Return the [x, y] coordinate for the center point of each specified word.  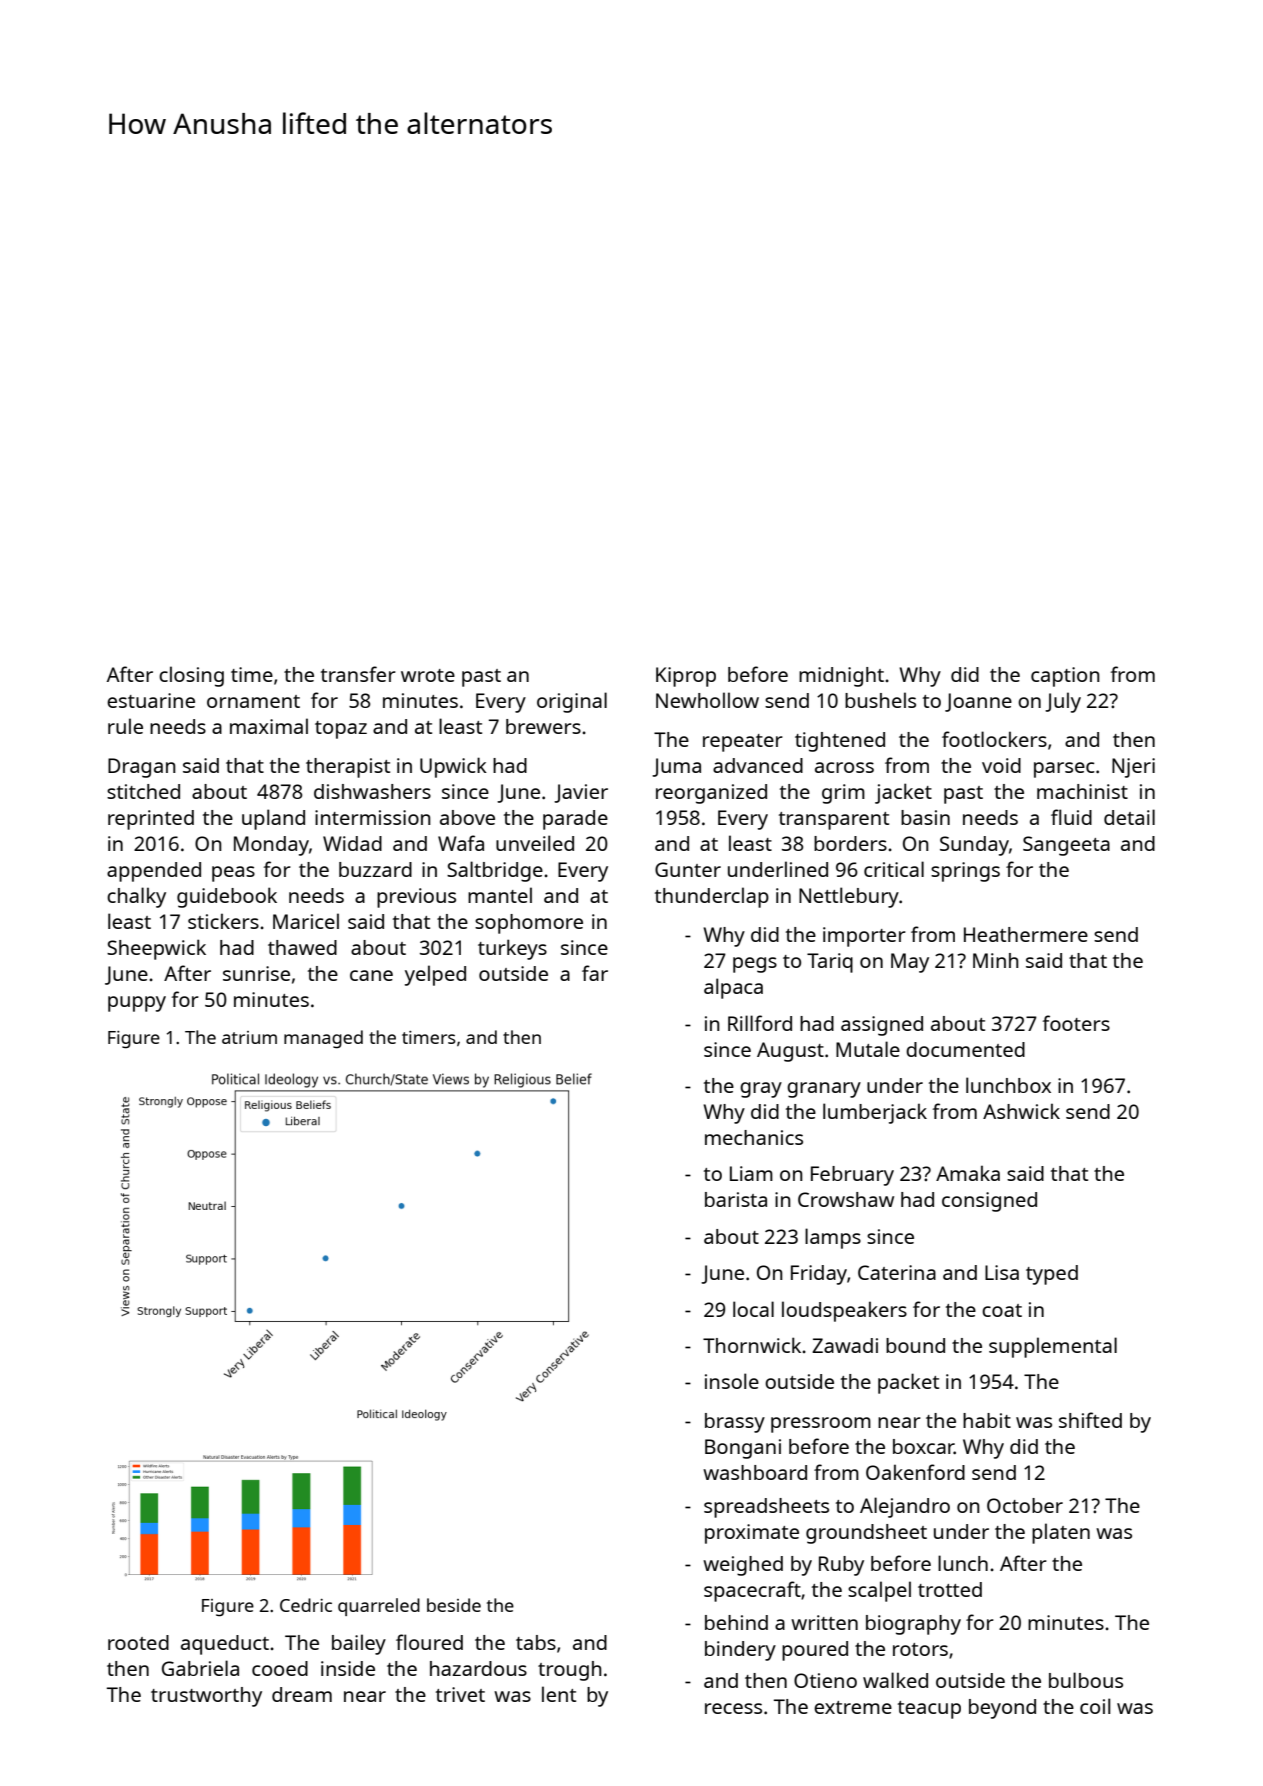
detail [1129, 817]
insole [732, 1381]
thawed [302, 947]
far [595, 973]
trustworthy [206, 1697]
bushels [880, 700]
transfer [358, 674]
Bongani [743, 1449]
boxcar [923, 1446]
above [467, 817]
